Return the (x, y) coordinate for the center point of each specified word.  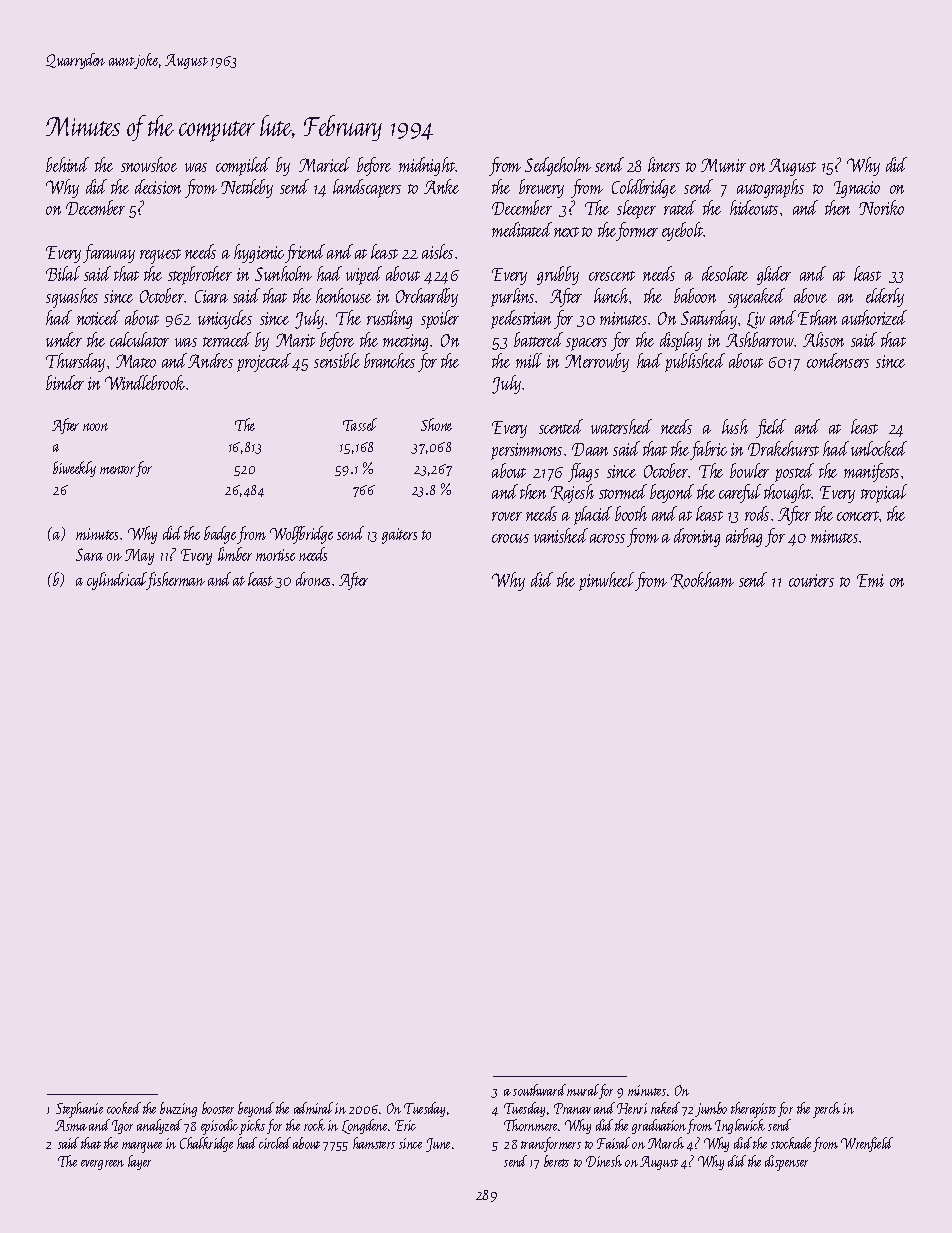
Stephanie (79, 1110)
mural (583, 1090)
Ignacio (857, 189)
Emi (870, 580)
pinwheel (606, 581)
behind (67, 164)
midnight (427, 166)
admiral (313, 1108)
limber (235, 554)
